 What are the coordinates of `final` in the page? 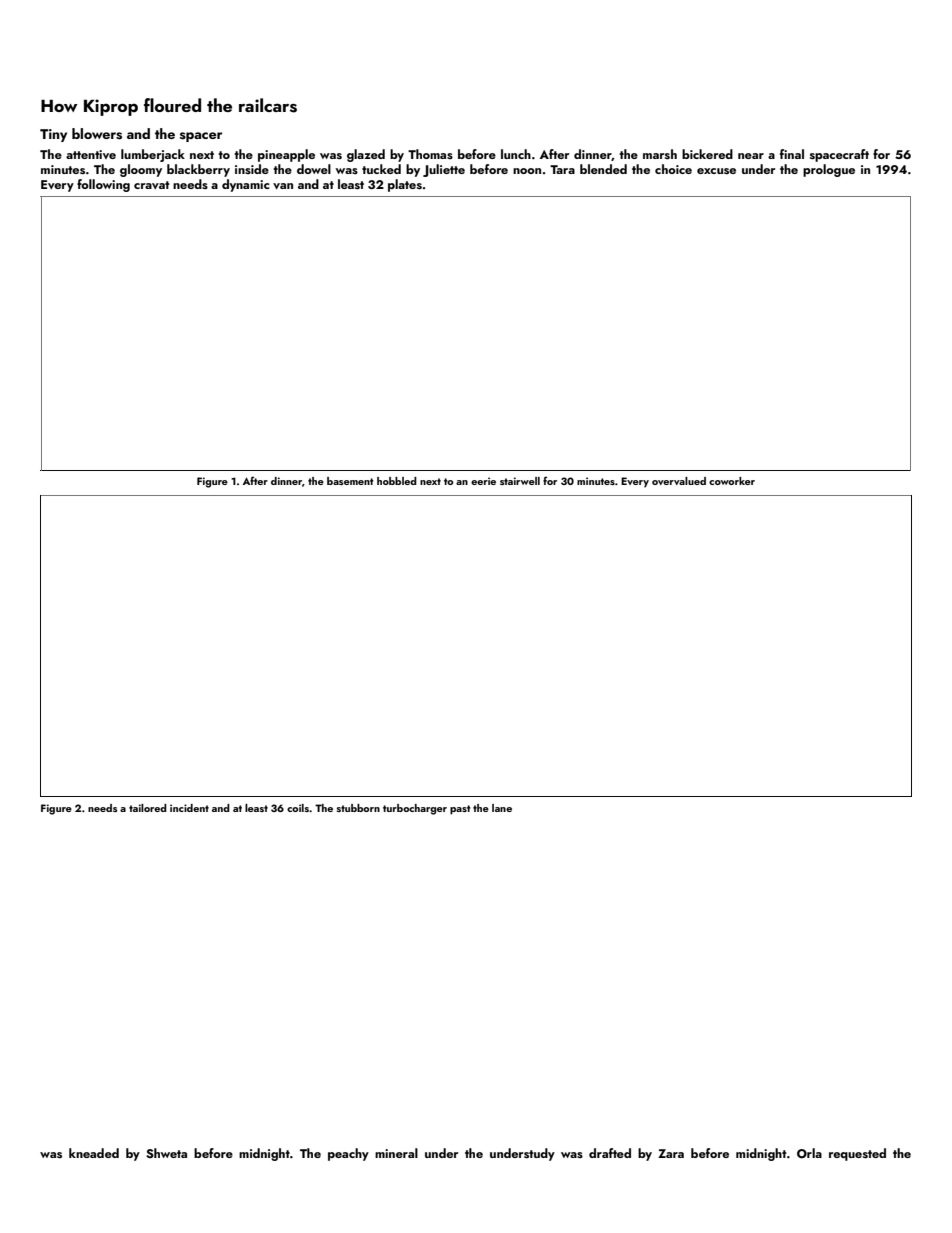 It's located at (792, 154).
